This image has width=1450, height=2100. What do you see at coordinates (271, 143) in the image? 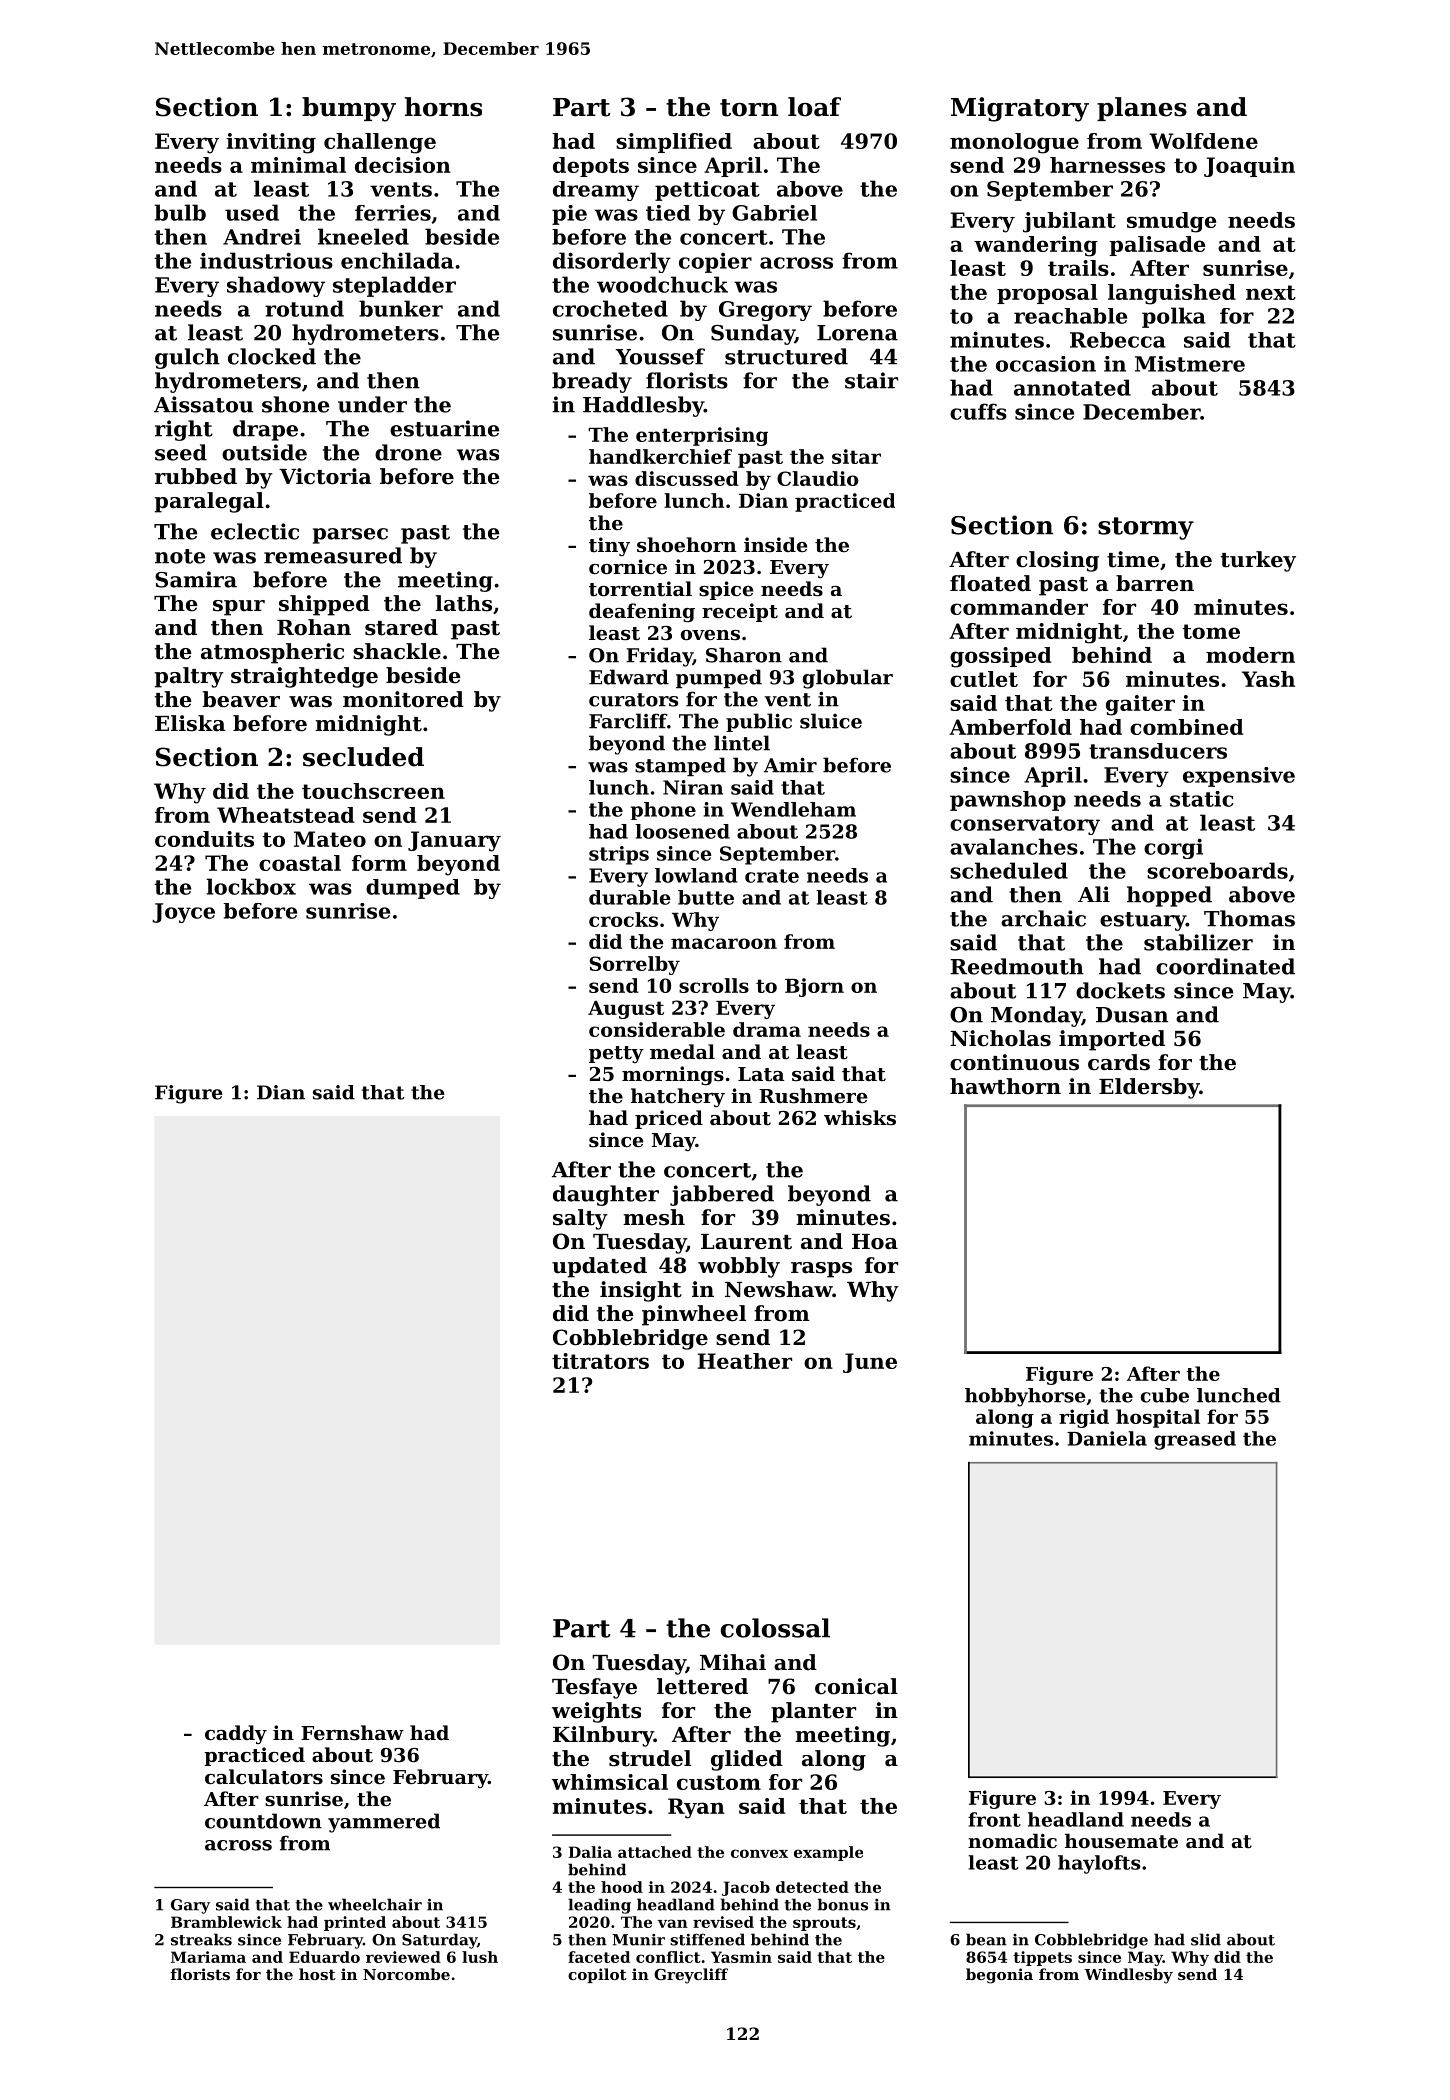
I see `inviting` at bounding box center [271, 143].
